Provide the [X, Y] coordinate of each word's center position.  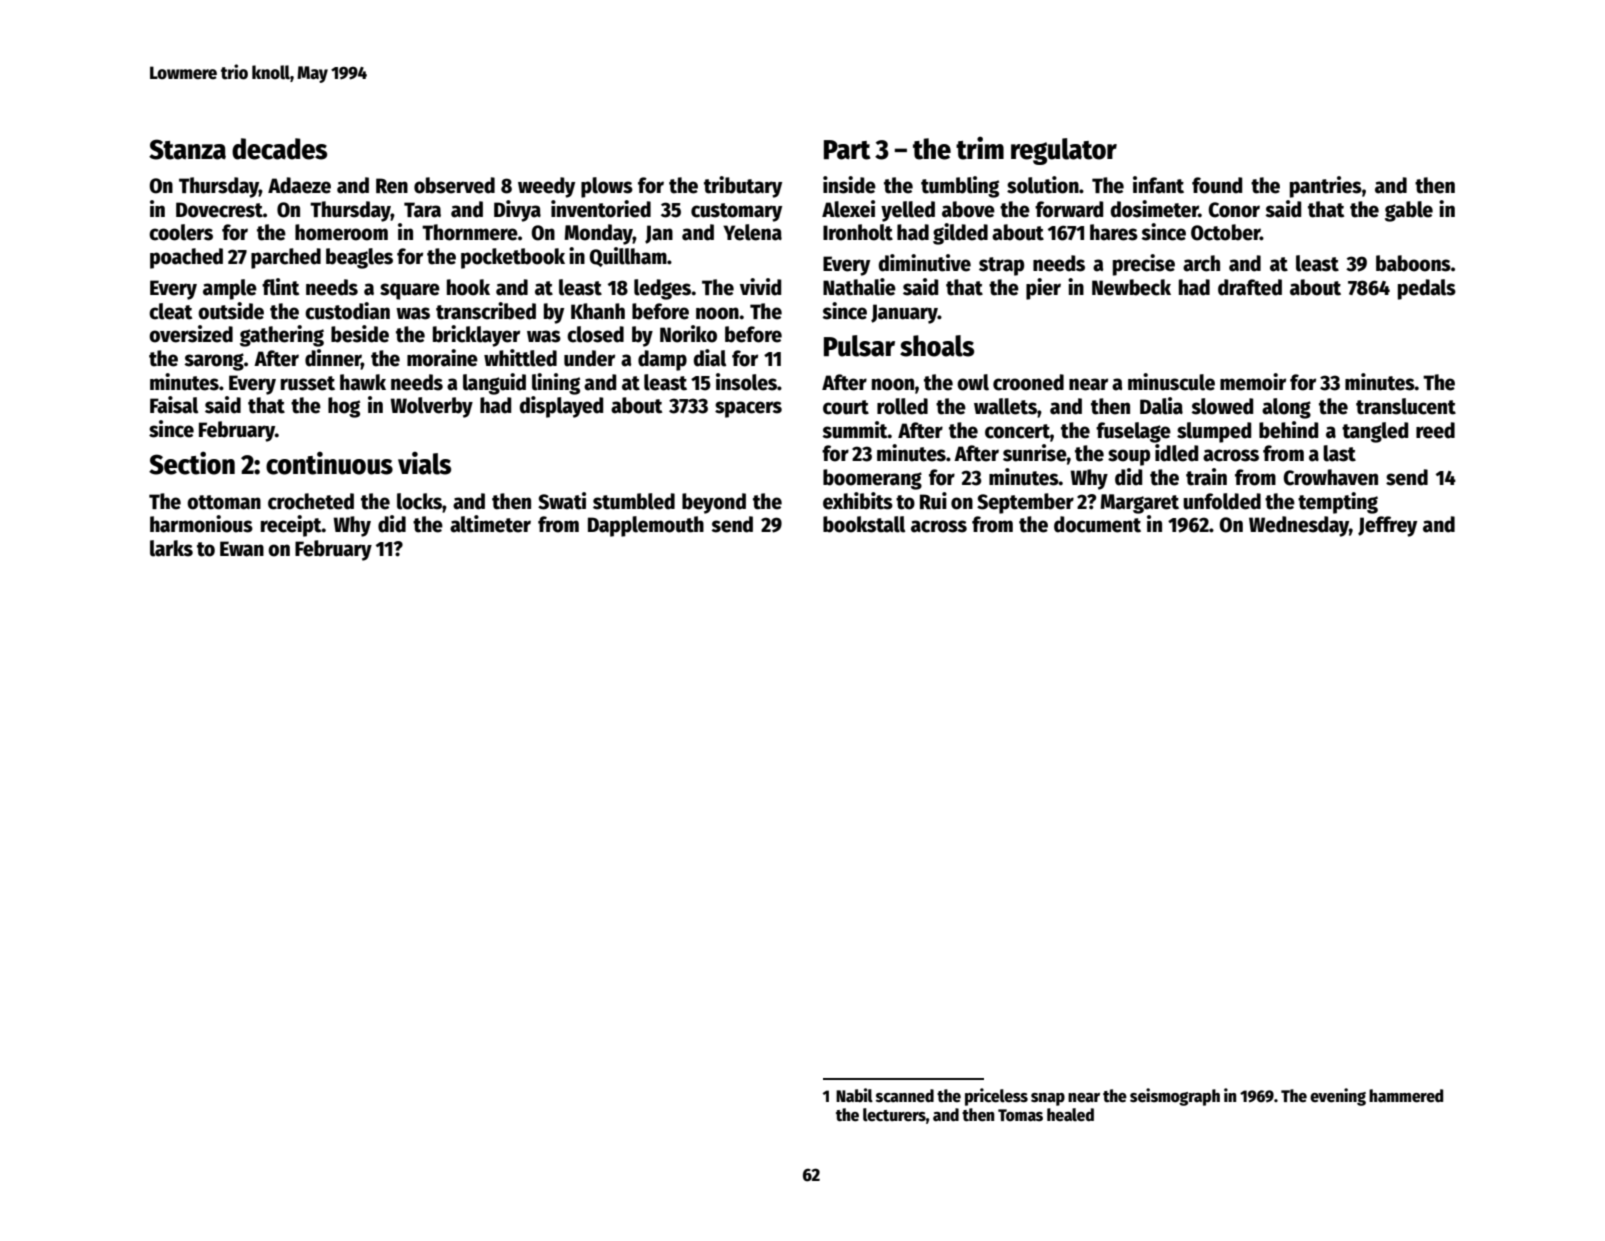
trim [980, 148]
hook [468, 287]
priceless [996, 1097]
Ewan [242, 549]
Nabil [854, 1095]
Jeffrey [1387, 526]
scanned [905, 1096]
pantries [1326, 187]
